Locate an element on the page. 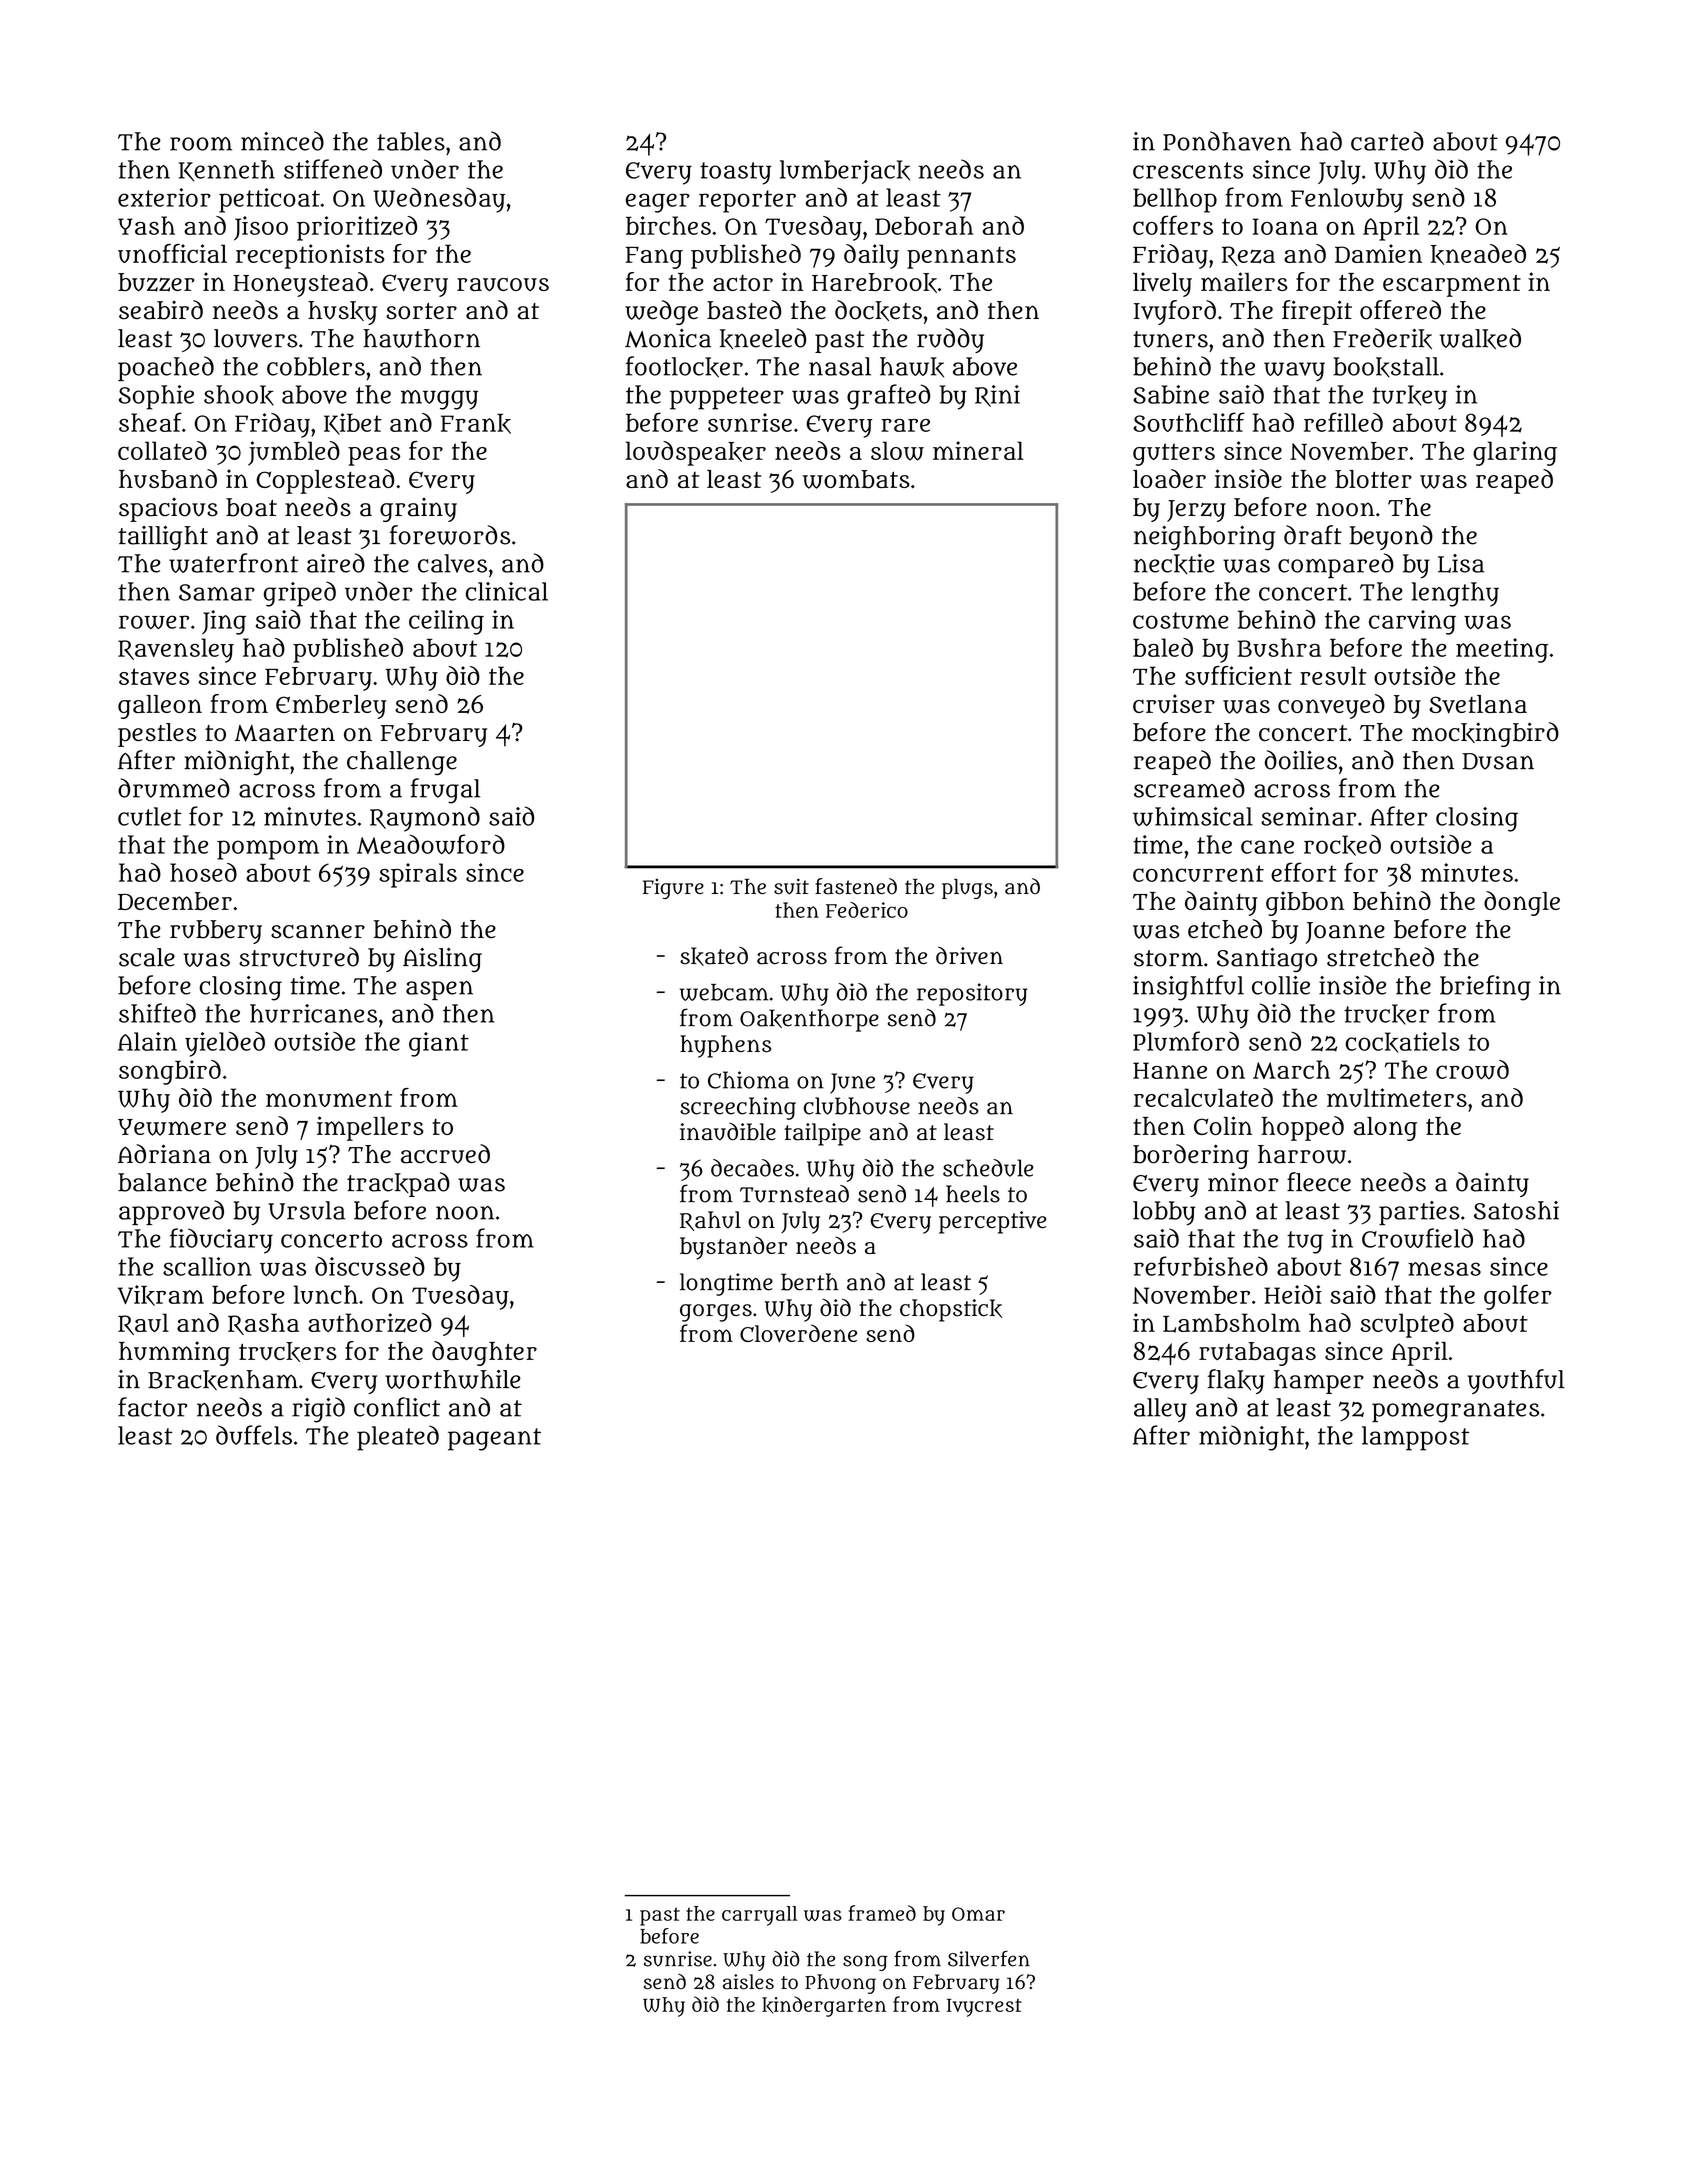 Image resolution: width=1683 pixels, height=2178 pixels. eager is located at coordinates (658, 203).
